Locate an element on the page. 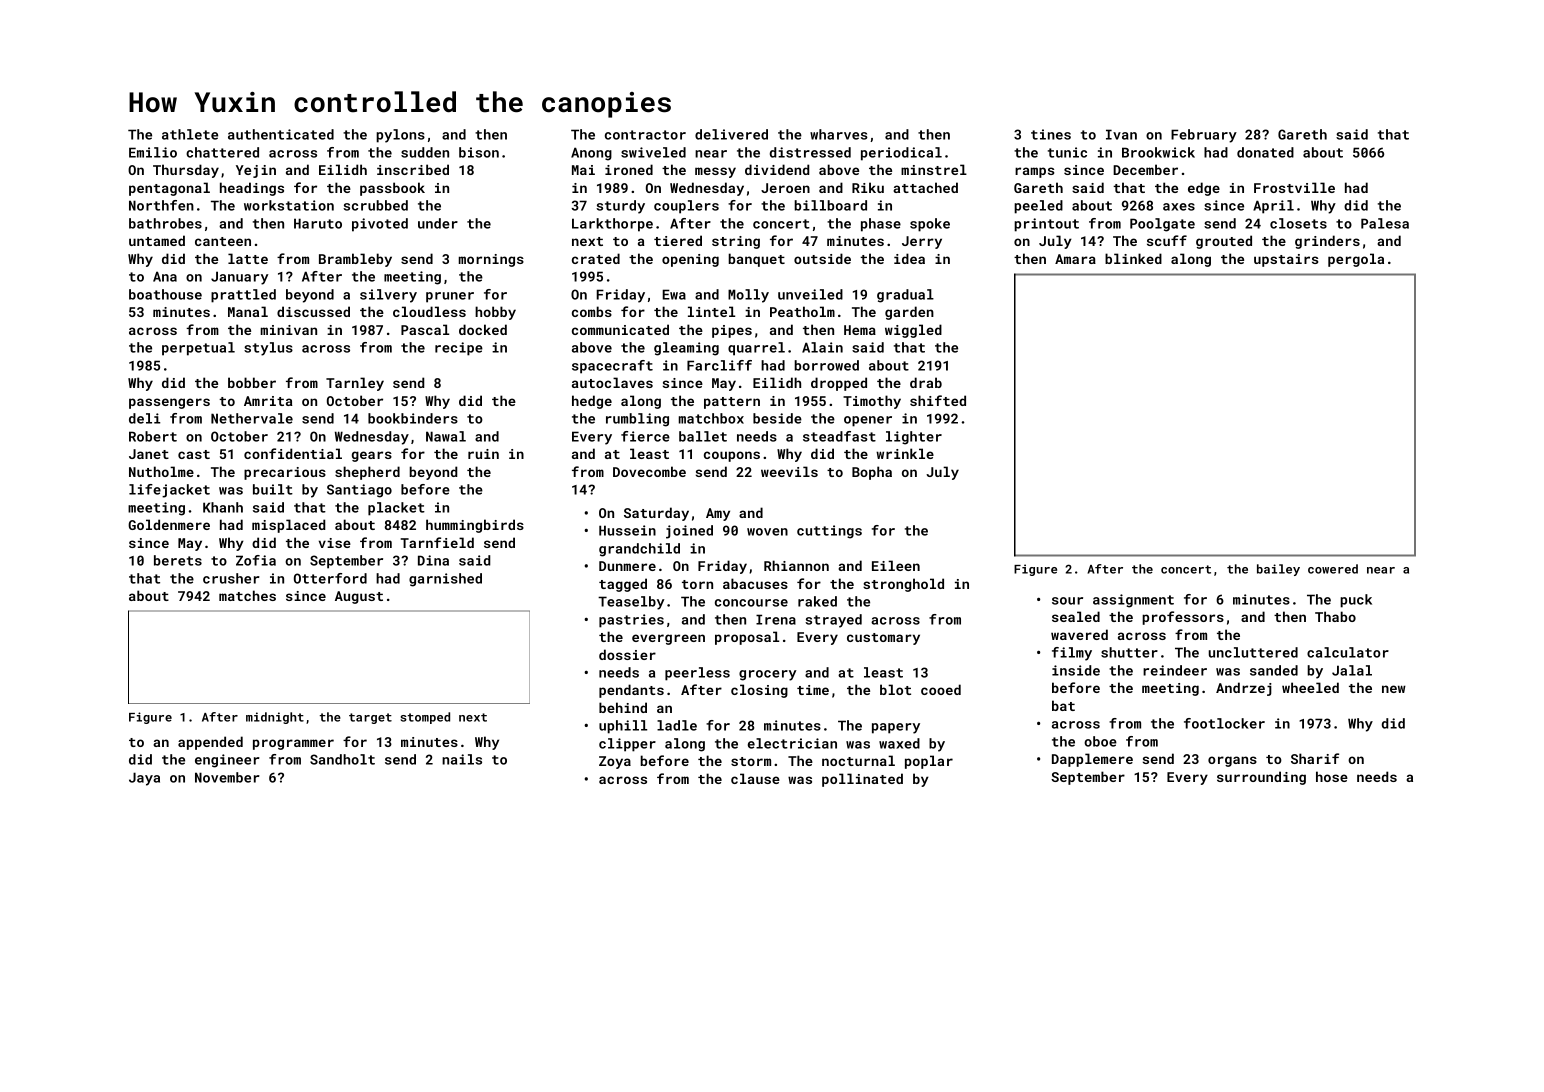  midnight is located at coordinates (275, 718).
